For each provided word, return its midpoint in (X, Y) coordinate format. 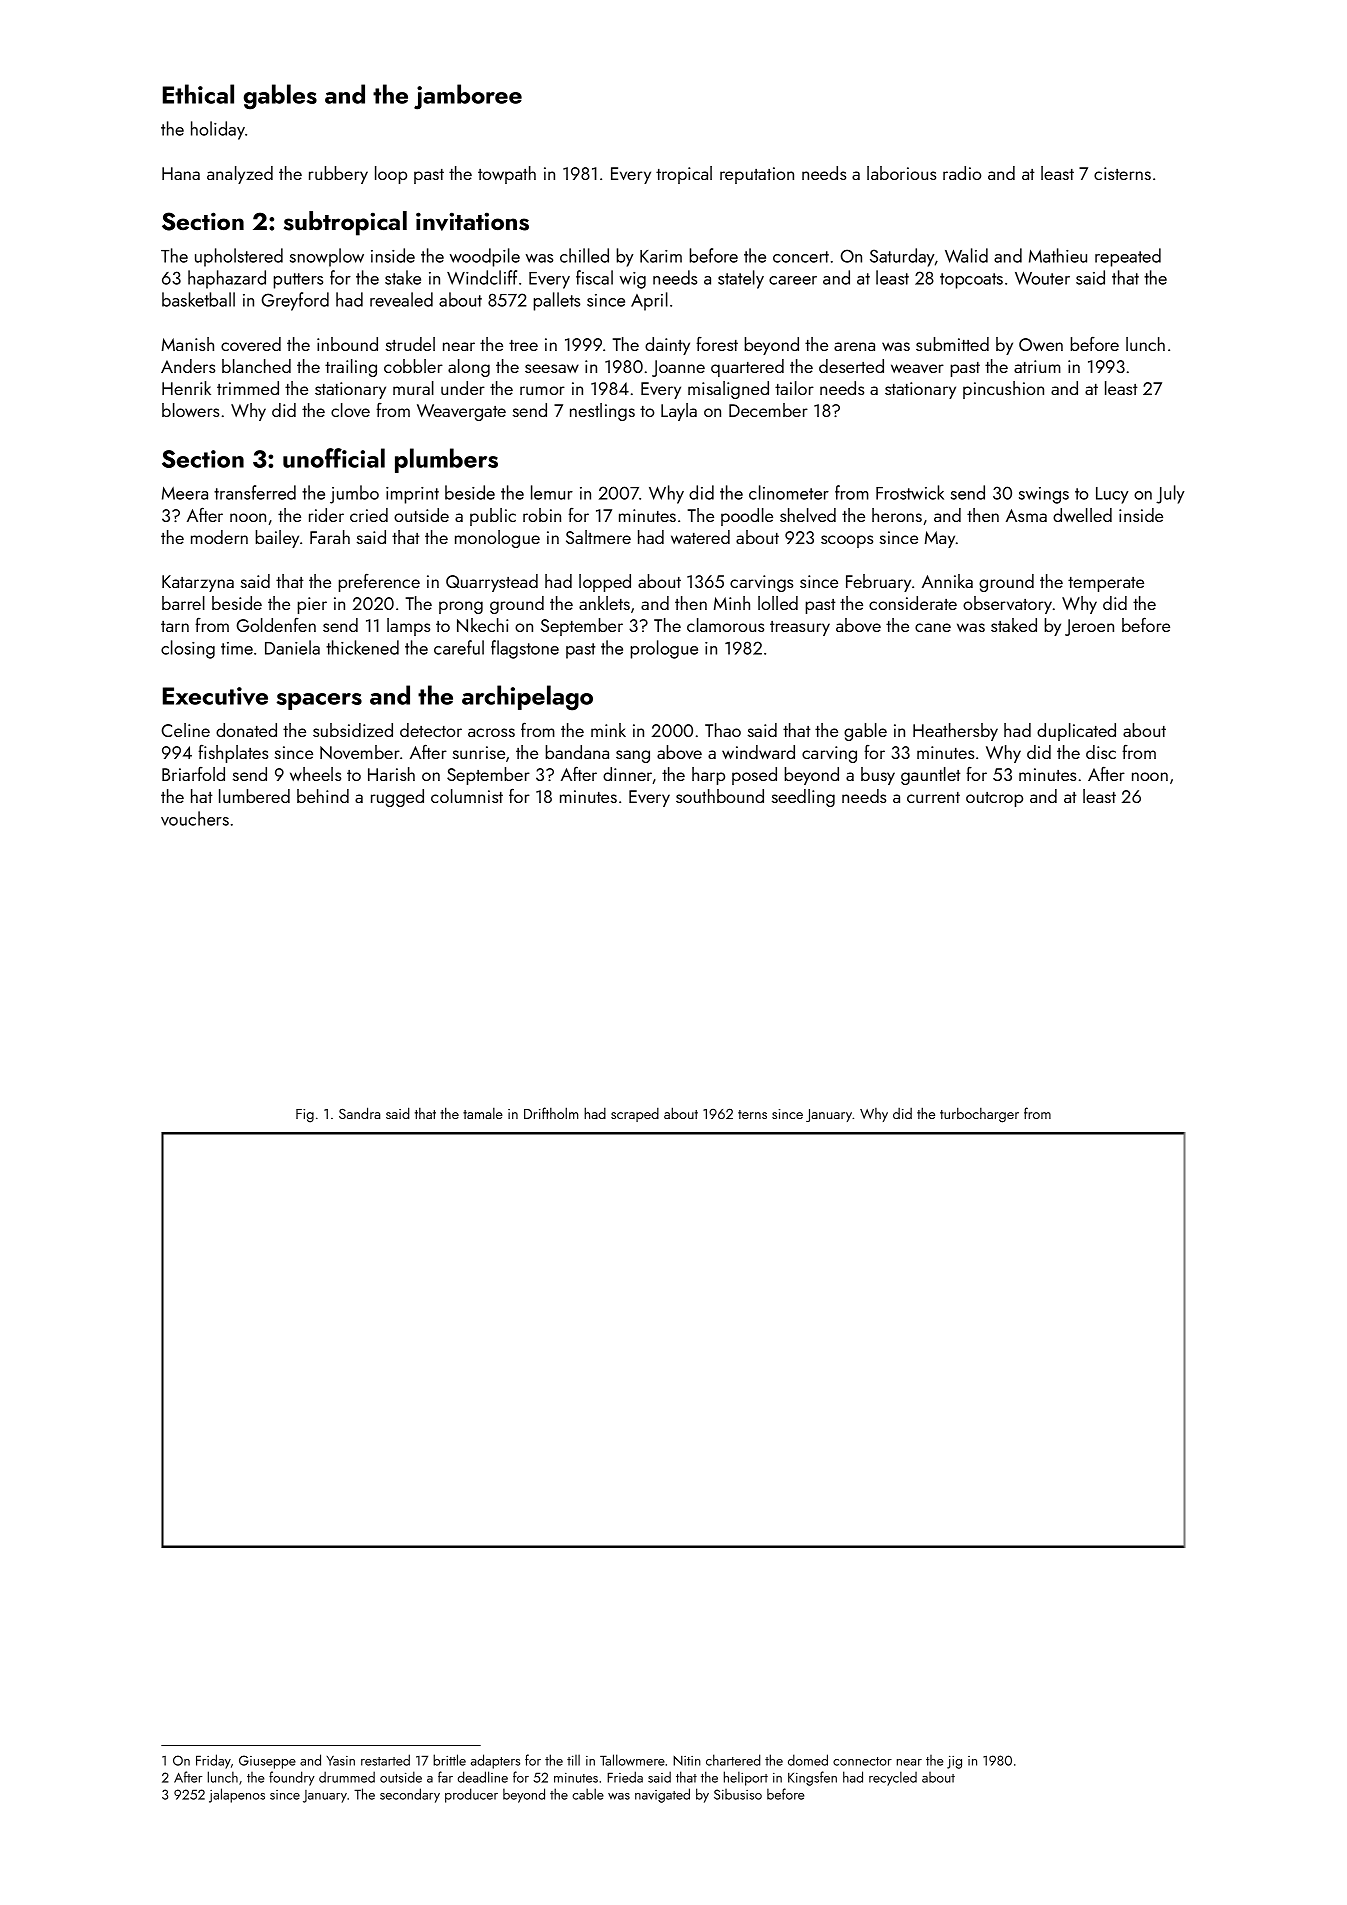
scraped (635, 1115)
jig (954, 1762)
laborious (901, 173)
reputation (757, 175)
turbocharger (979, 1115)
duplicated (1076, 732)
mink (608, 730)
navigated (662, 1795)
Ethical (198, 94)
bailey (277, 539)
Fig (305, 1116)
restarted (385, 1760)
